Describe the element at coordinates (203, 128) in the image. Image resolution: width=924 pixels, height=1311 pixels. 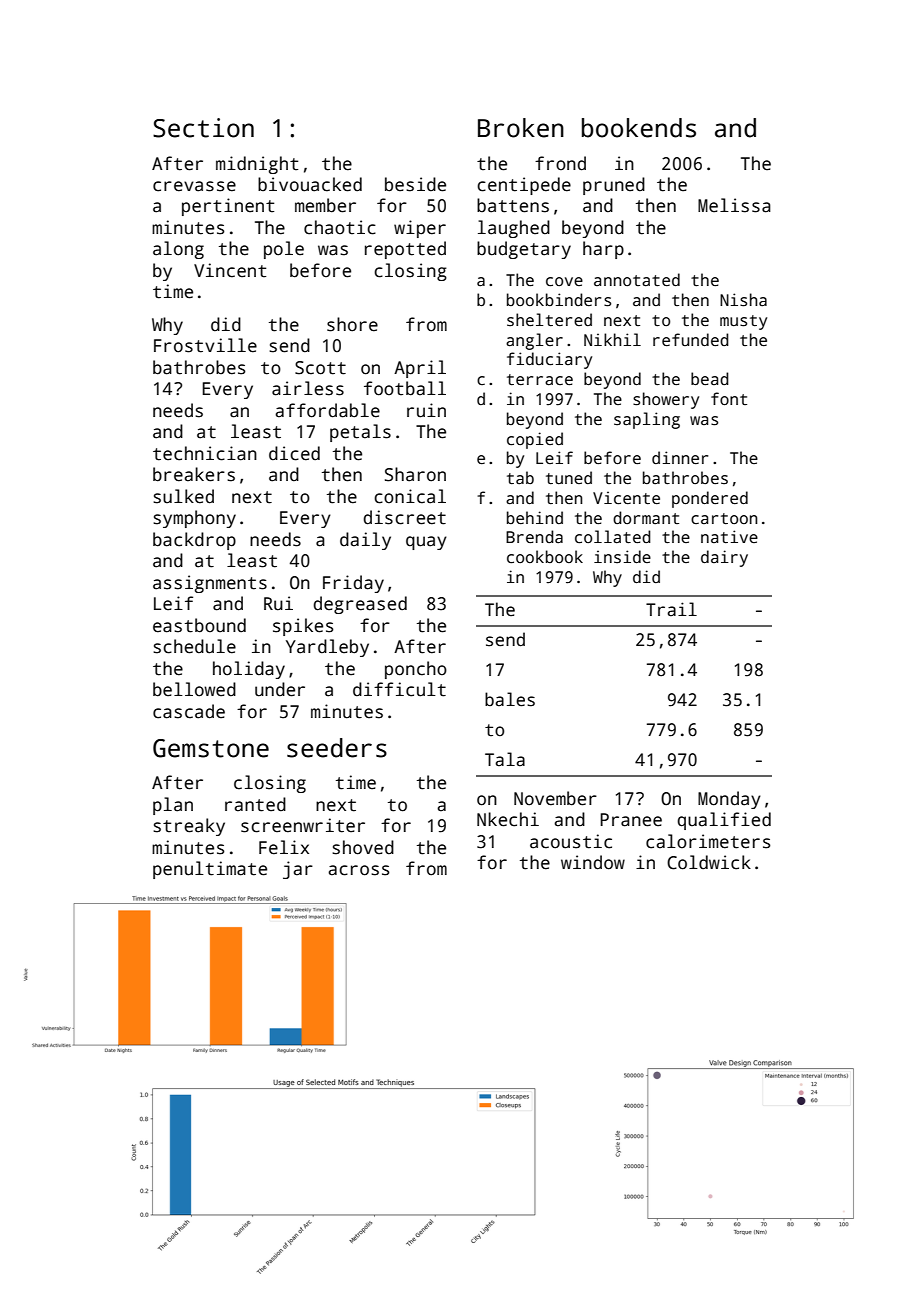
I see `Section` at that location.
